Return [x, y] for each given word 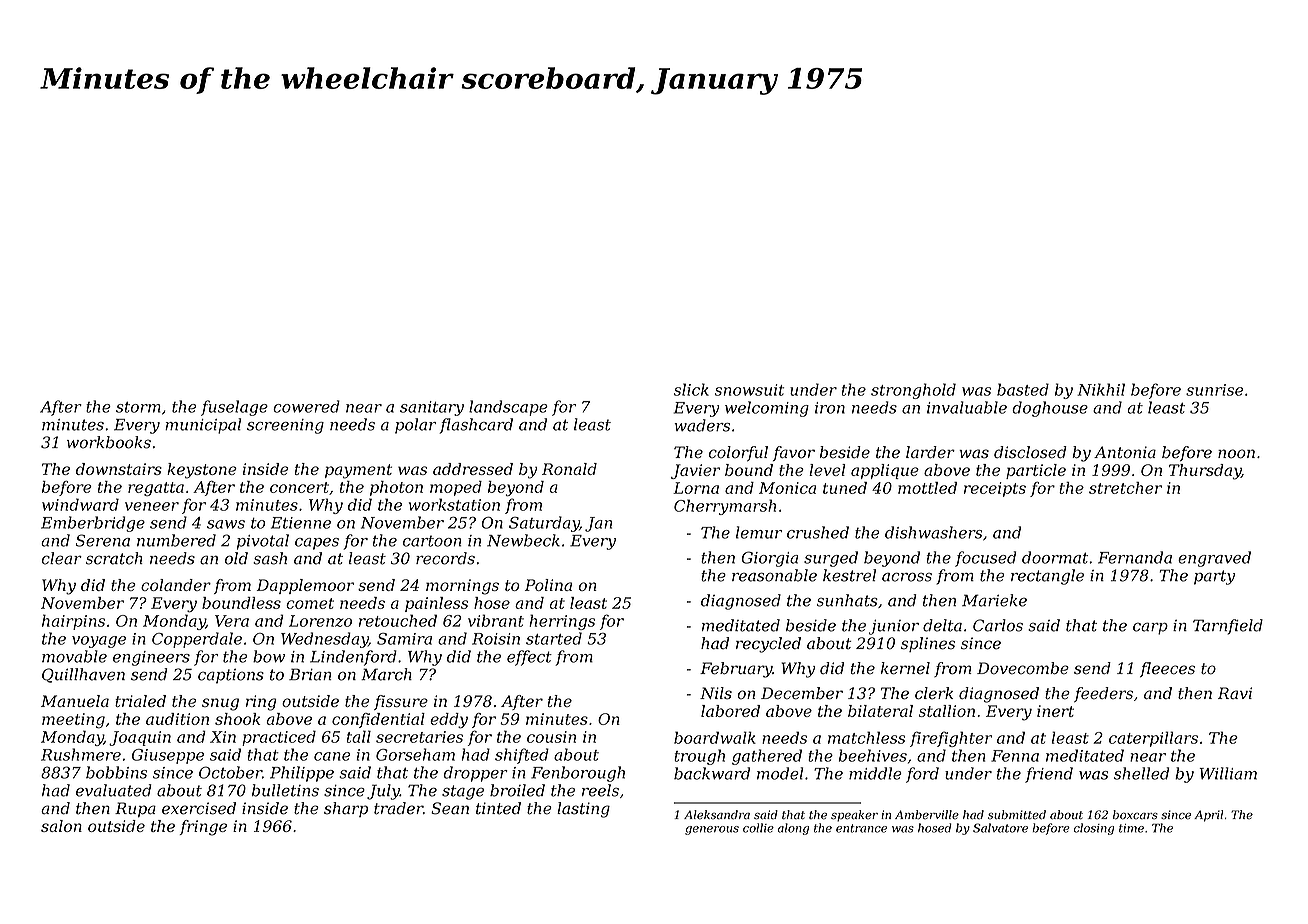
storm [138, 407]
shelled [1141, 773]
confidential [378, 720]
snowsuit [749, 390]
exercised [199, 808]
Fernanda [1135, 557]
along [793, 829]
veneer [152, 506]
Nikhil [1101, 389]
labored [730, 711]
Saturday [544, 524]
